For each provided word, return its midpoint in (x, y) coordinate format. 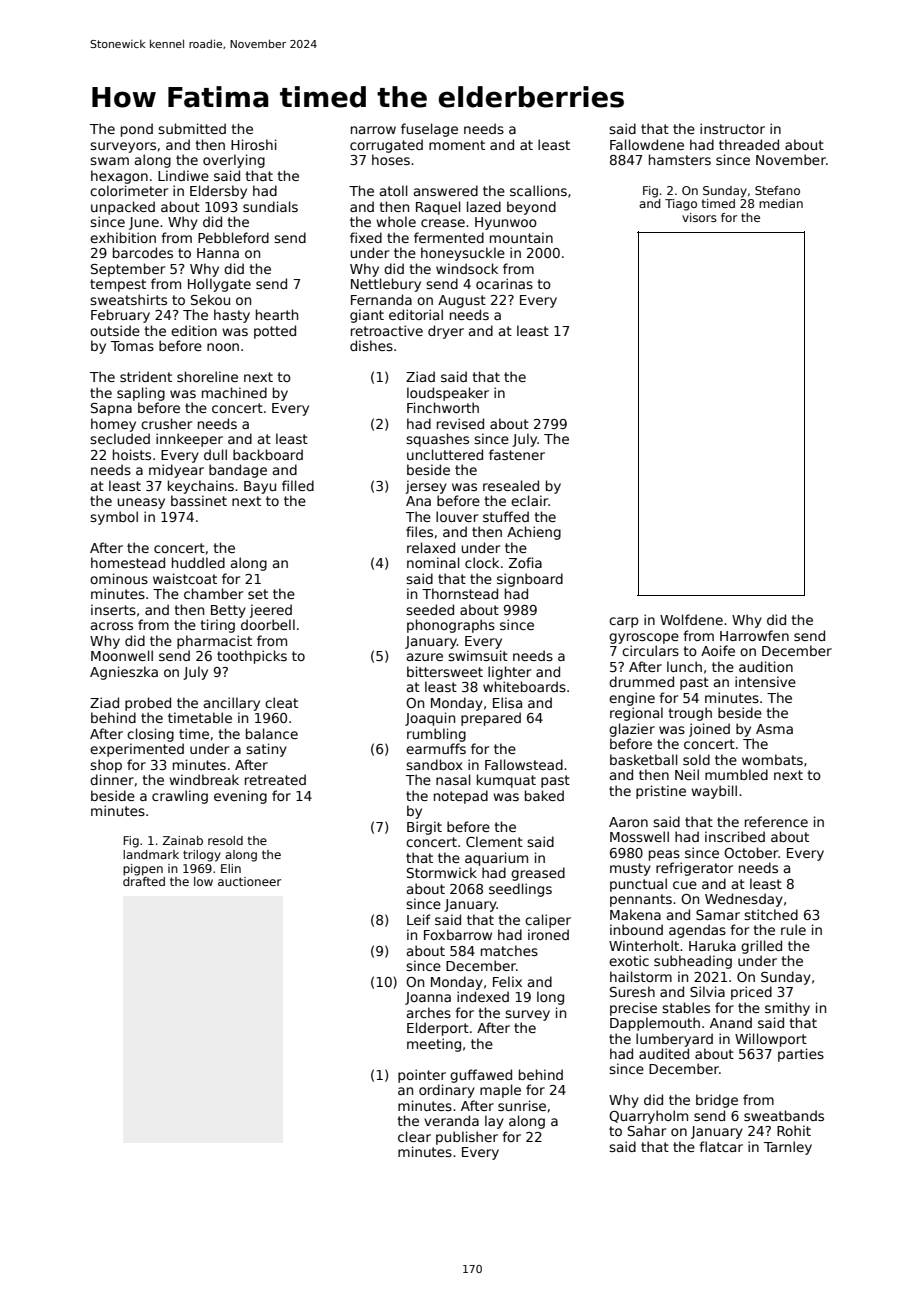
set (258, 594)
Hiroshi (254, 144)
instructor (732, 128)
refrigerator (694, 869)
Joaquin (430, 719)
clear (414, 1136)
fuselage (429, 130)
